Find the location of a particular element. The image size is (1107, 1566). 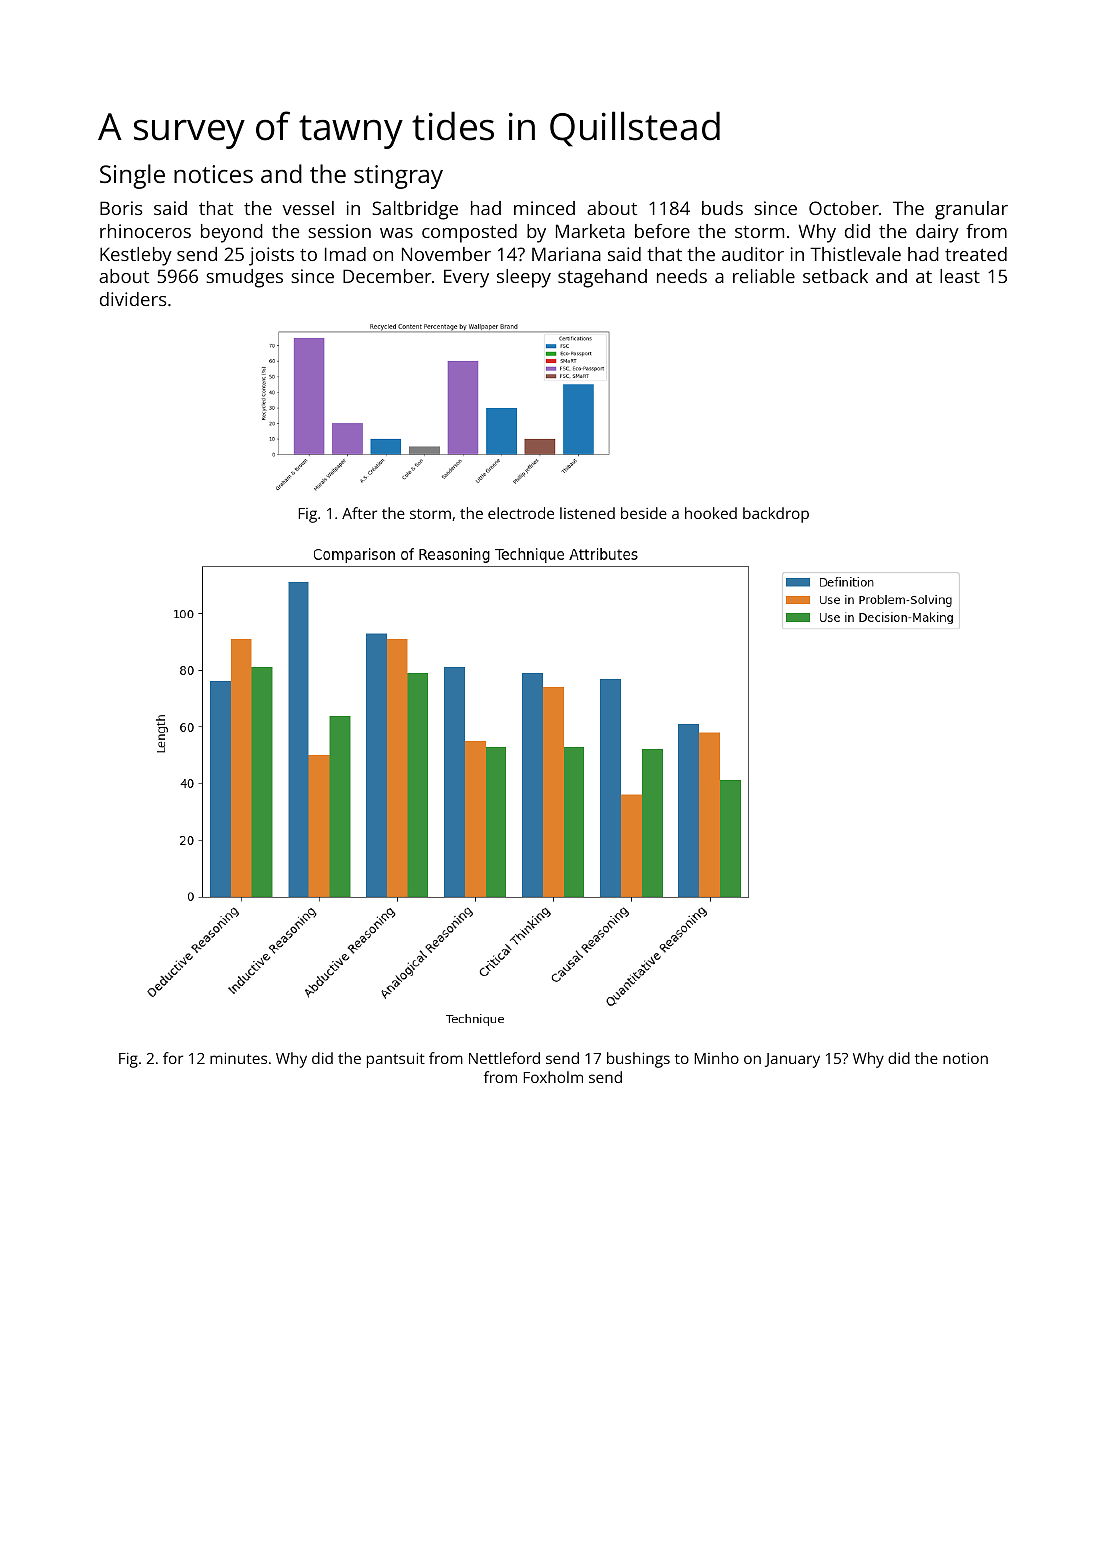

backdrop is located at coordinates (776, 515).
